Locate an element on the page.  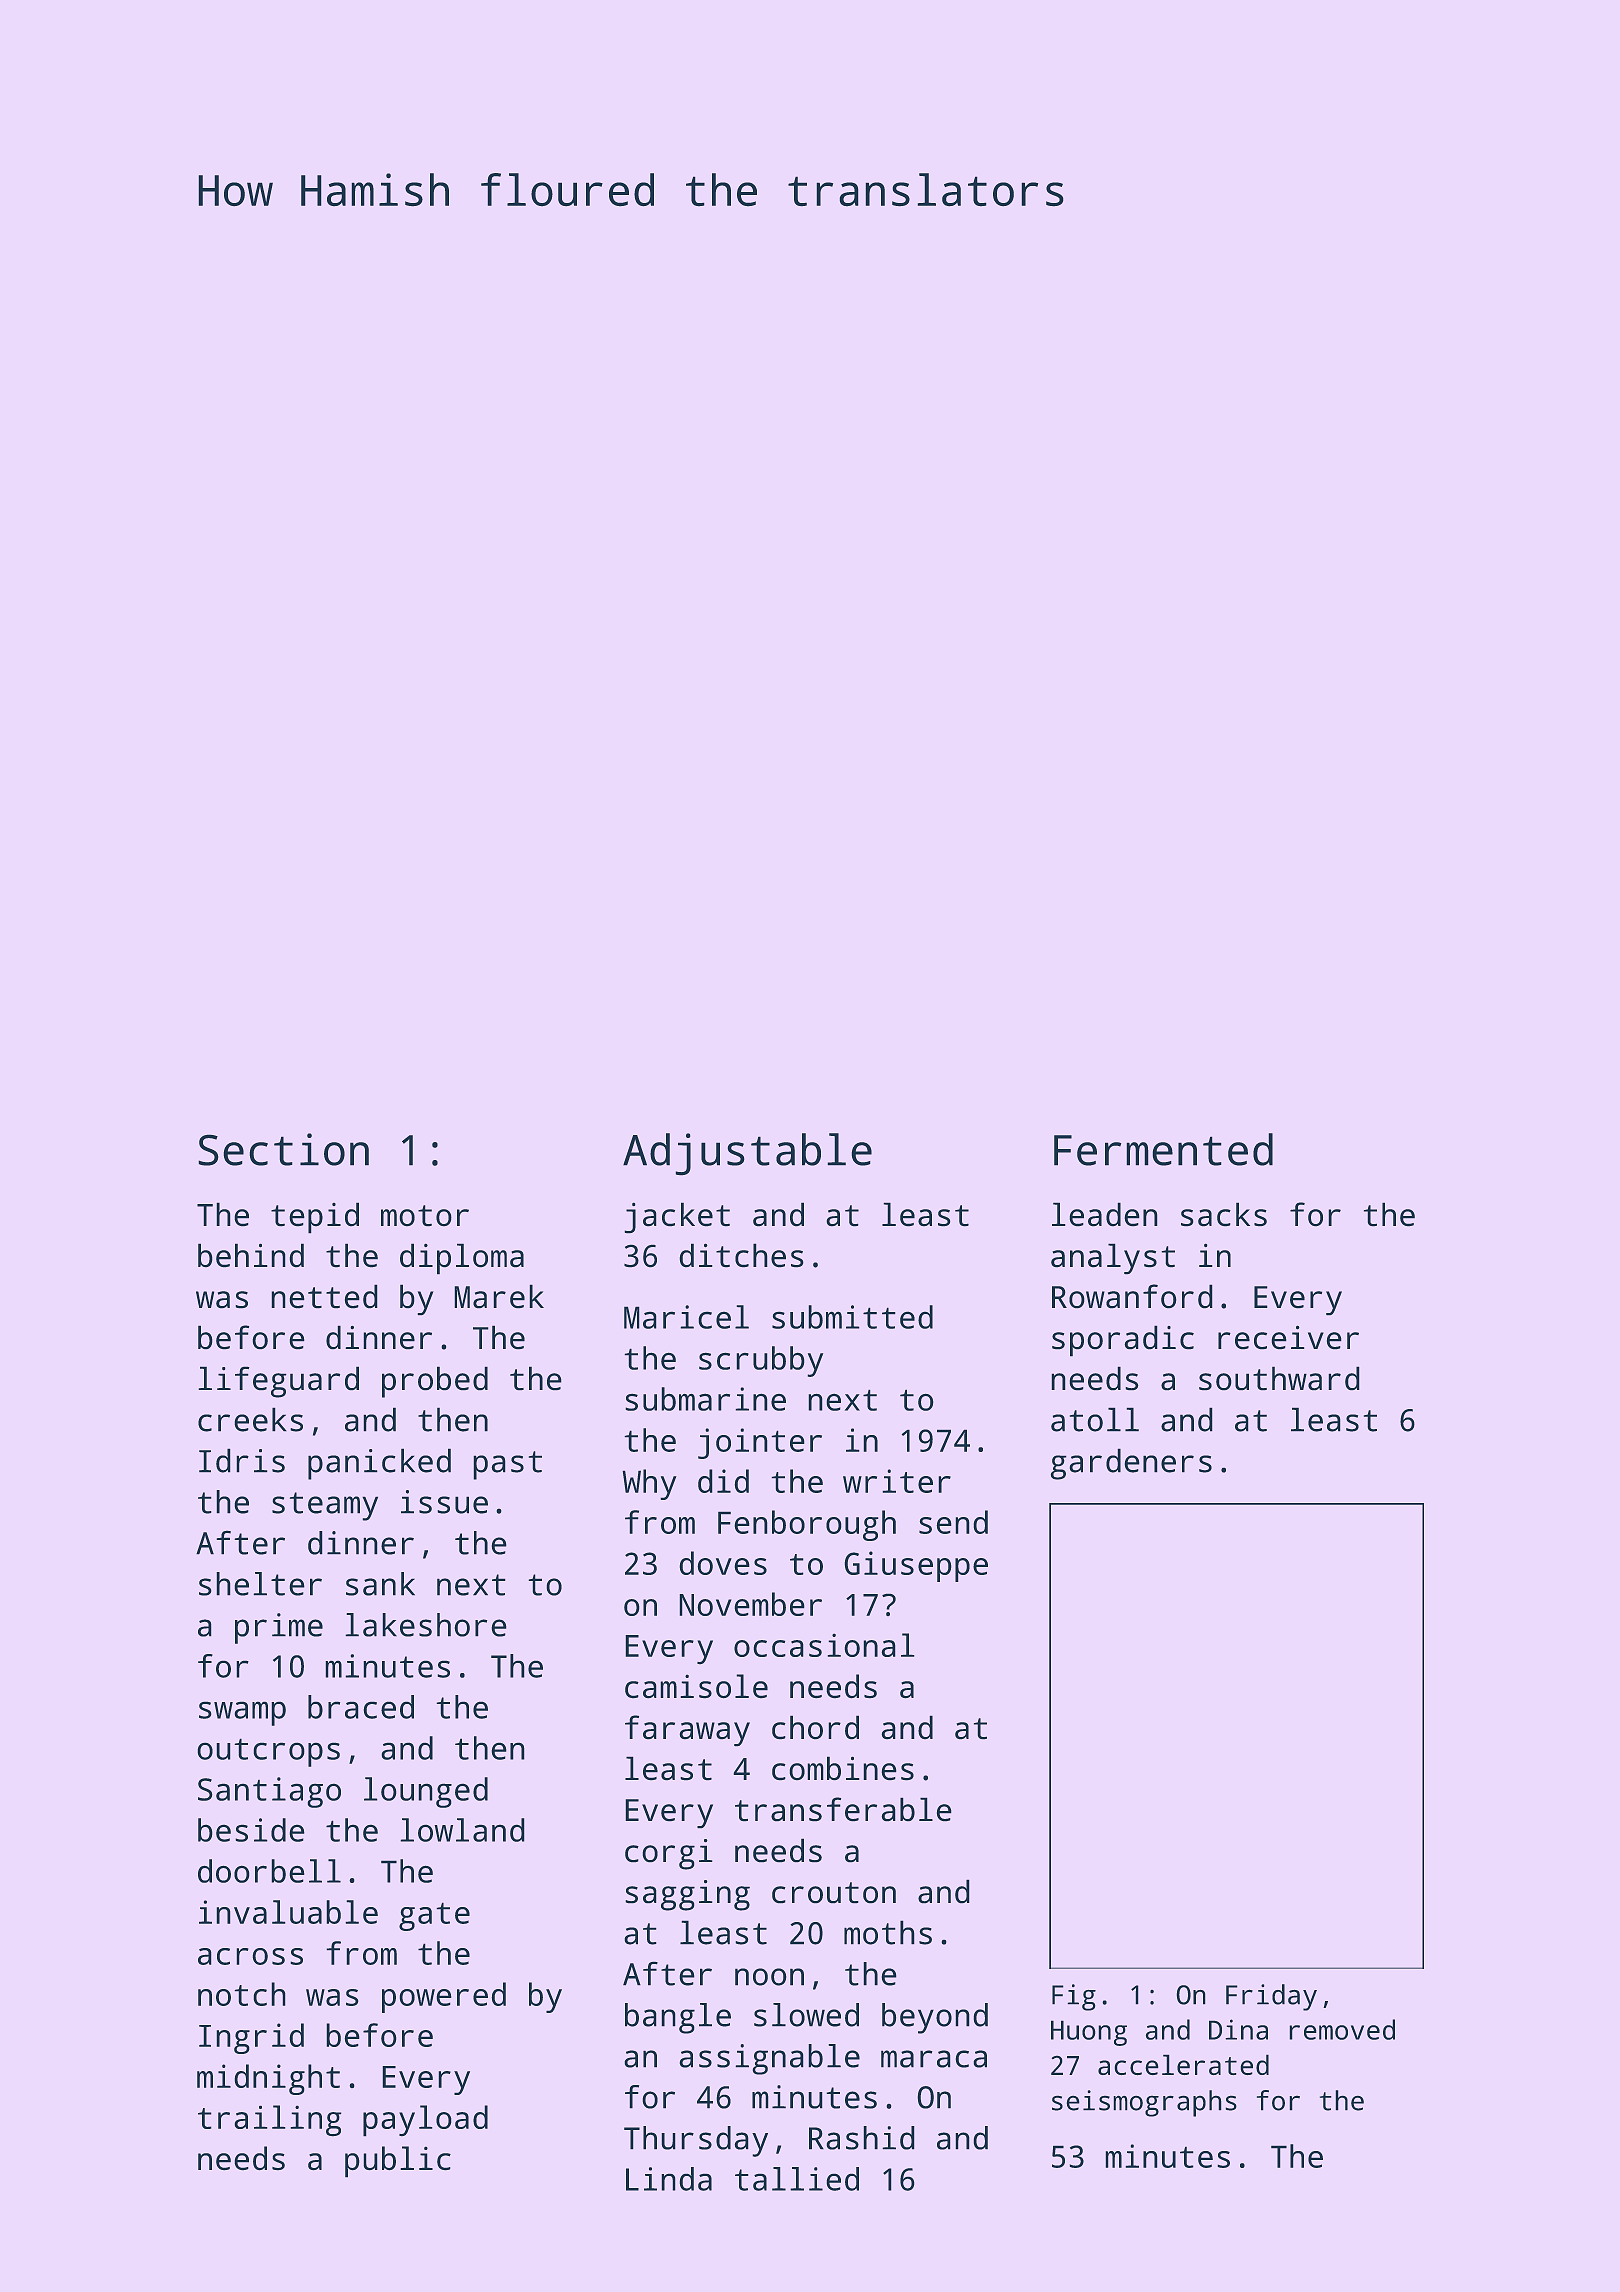
jacket is located at coordinates (677, 1218).
